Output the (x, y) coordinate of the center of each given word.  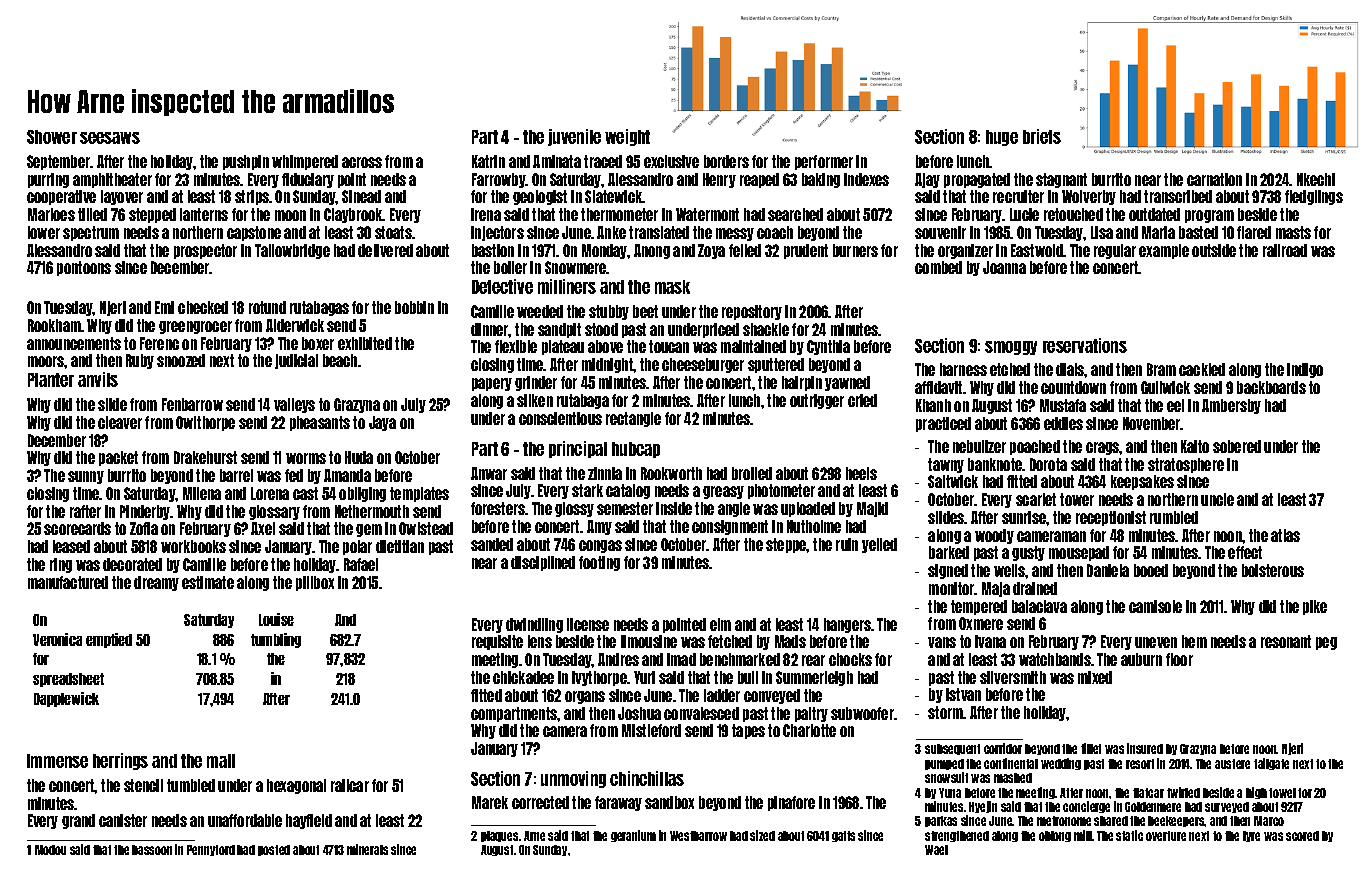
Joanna (1004, 267)
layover (122, 197)
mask (672, 287)
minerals (367, 849)
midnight (608, 365)
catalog (628, 491)
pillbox (315, 583)
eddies (1063, 423)
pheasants (320, 423)
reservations (1085, 345)
